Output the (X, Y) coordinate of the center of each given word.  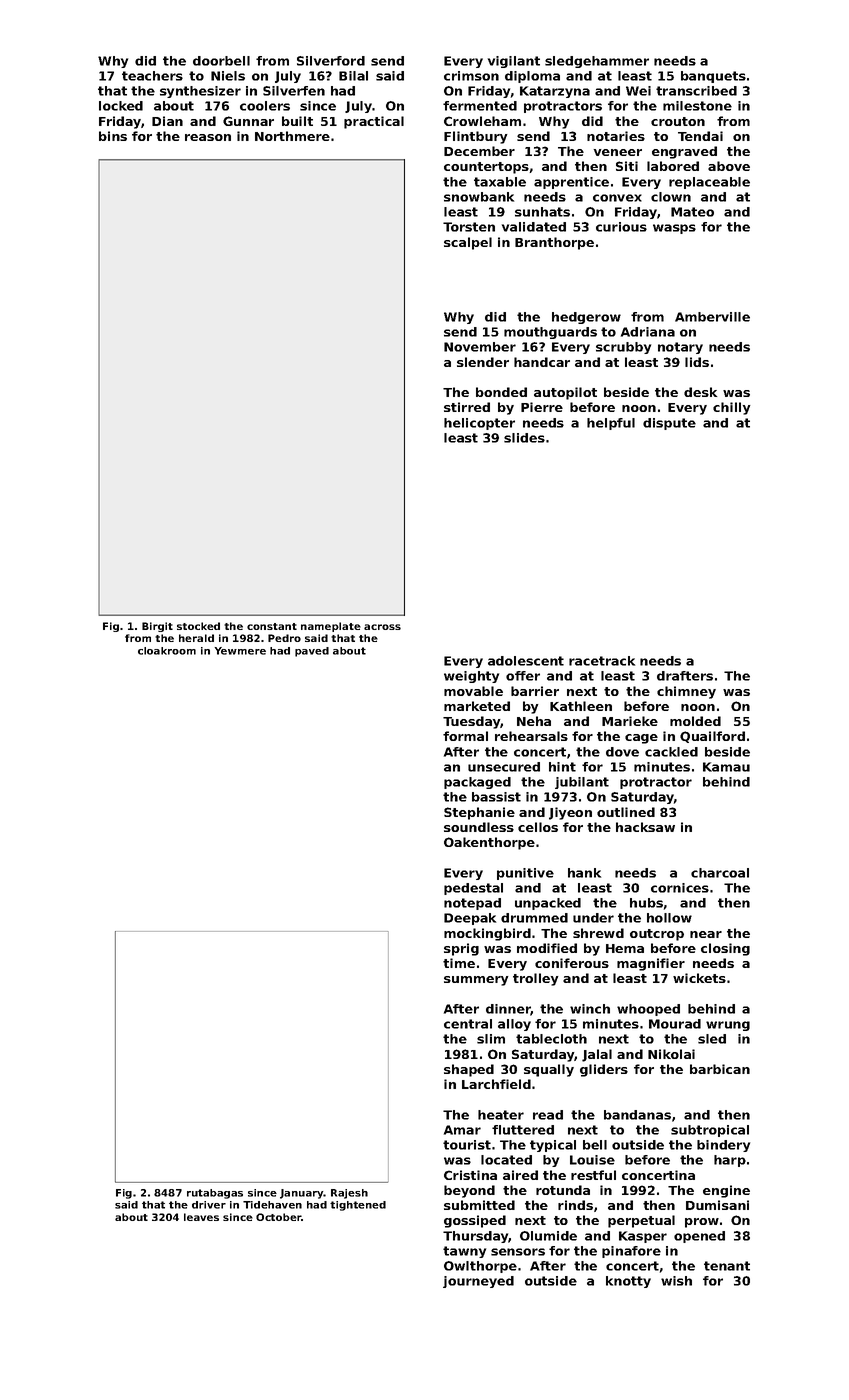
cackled (671, 752)
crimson (471, 76)
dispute (669, 424)
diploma (532, 77)
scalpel (468, 243)
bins (113, 136)
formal (465, 736)
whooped (648, 1010)
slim (491, 1039)
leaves (201, 1217)
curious (621, 227)
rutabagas (215, 1194)
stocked (198, 626)
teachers (152, 76)
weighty (471, 677)
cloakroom (167, 651)
